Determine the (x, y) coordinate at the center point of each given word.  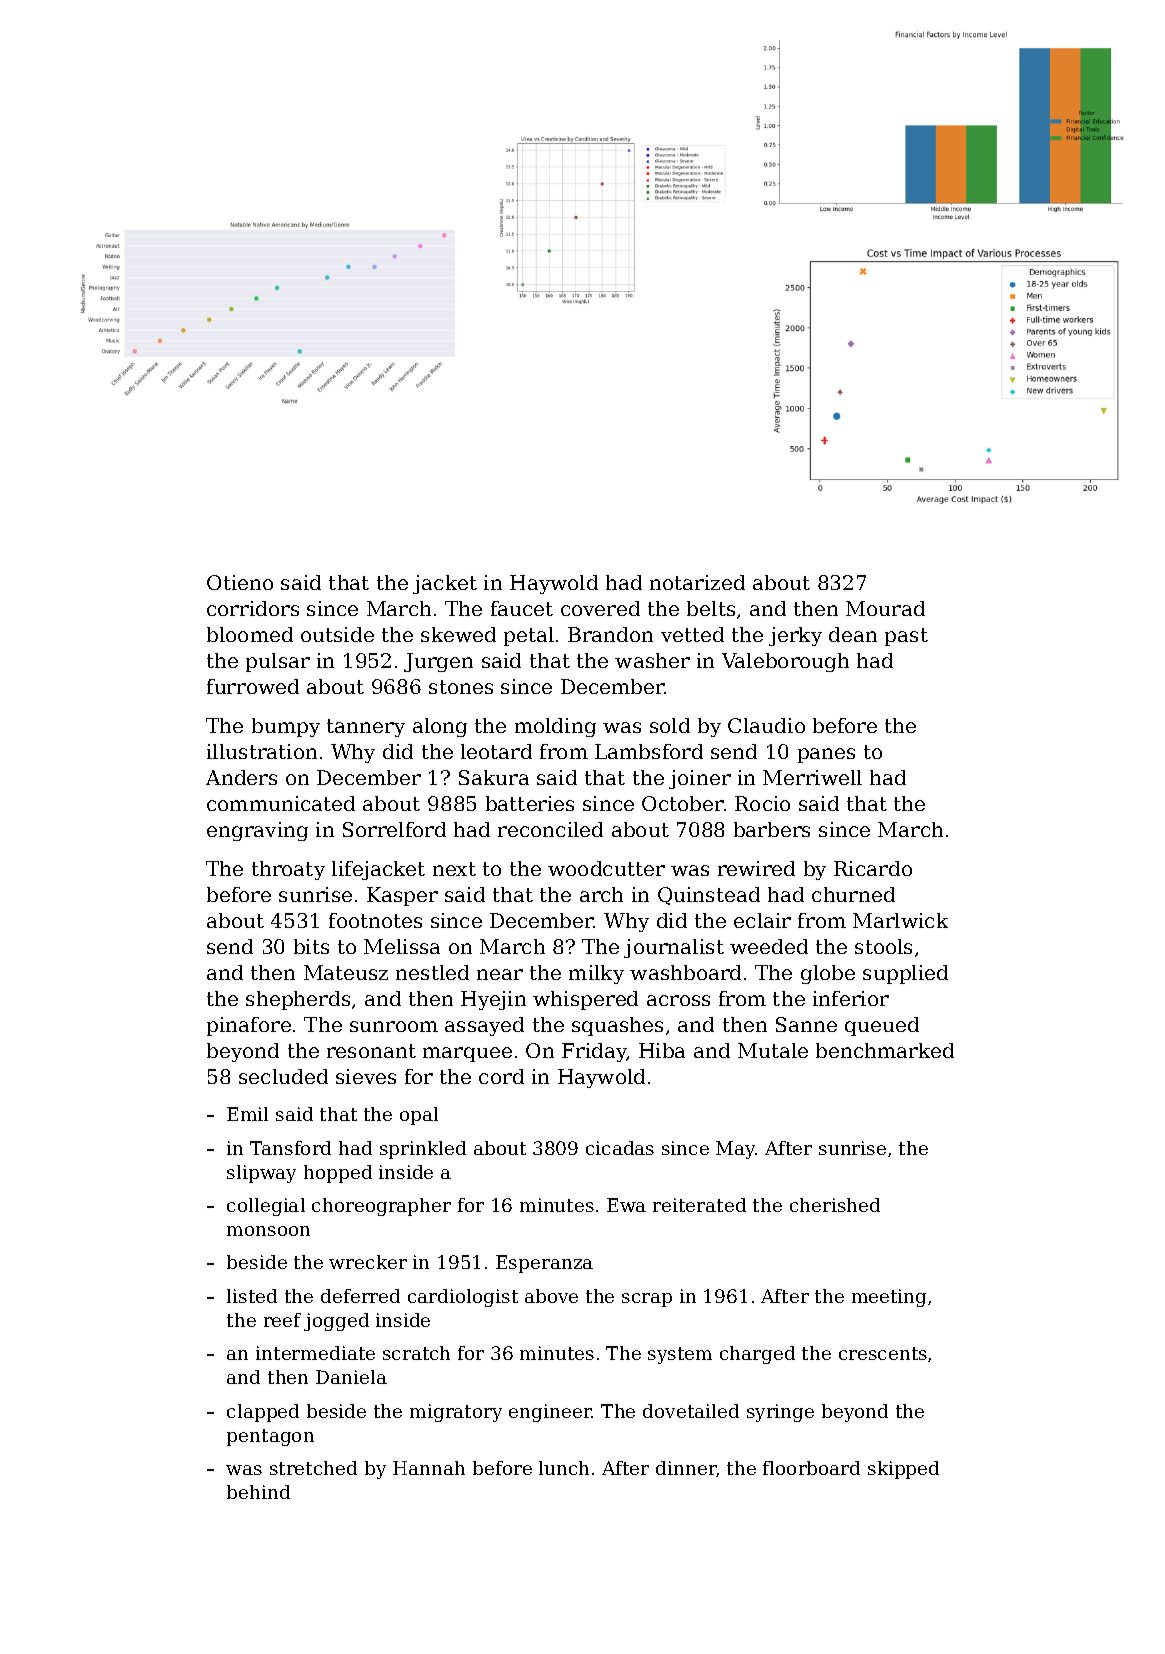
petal (529, 636)
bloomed (250, 634)
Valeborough (785, 662)
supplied (905, 974)
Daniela (351, 1377)
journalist (674, 948)
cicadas (620, 1148)
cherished (835, 1205)
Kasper (402, 896)
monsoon (268, 1231)
